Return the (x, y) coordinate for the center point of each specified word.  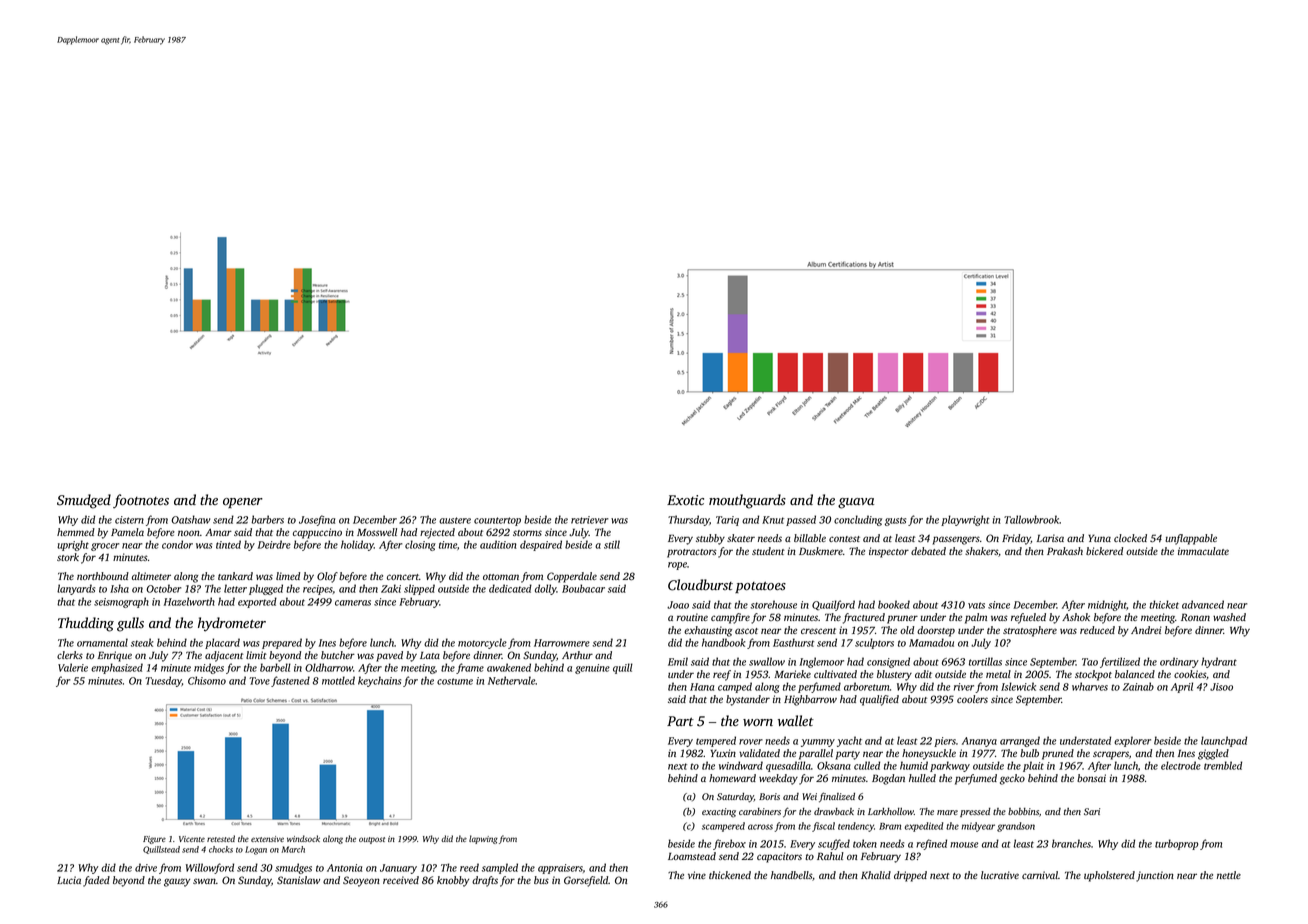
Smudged (84, 501)
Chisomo (207, 680)
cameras (353, 603)
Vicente (192, 839)
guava (856, 503)
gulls (130, 624)
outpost (372, 840)
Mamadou (931, 642)
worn (758, 722)
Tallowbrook (1032, 519)
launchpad (1224, 741)
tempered (716, 741)
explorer (1132, 741)
